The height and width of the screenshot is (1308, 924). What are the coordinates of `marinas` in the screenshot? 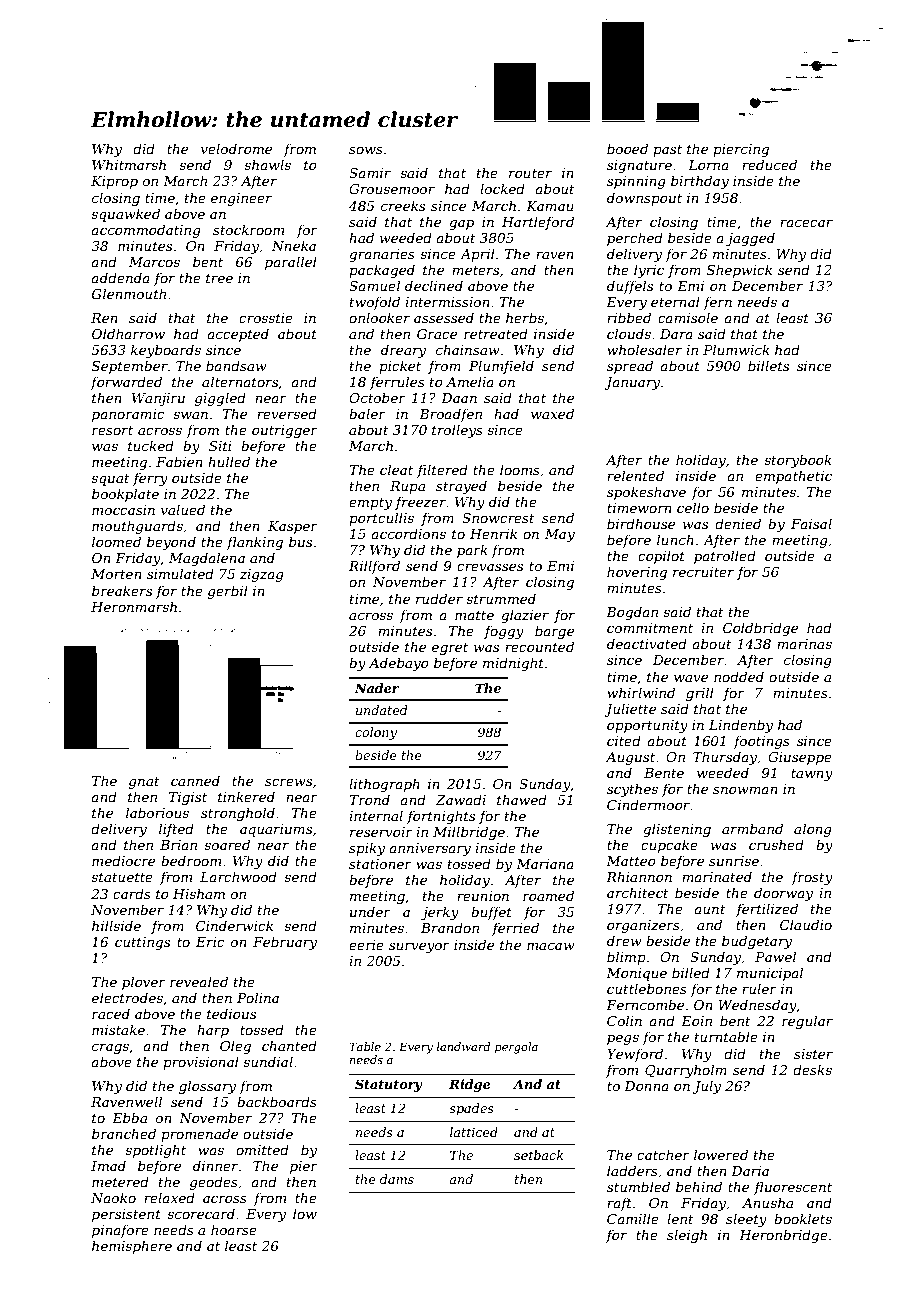 It's located at (804, 644).
